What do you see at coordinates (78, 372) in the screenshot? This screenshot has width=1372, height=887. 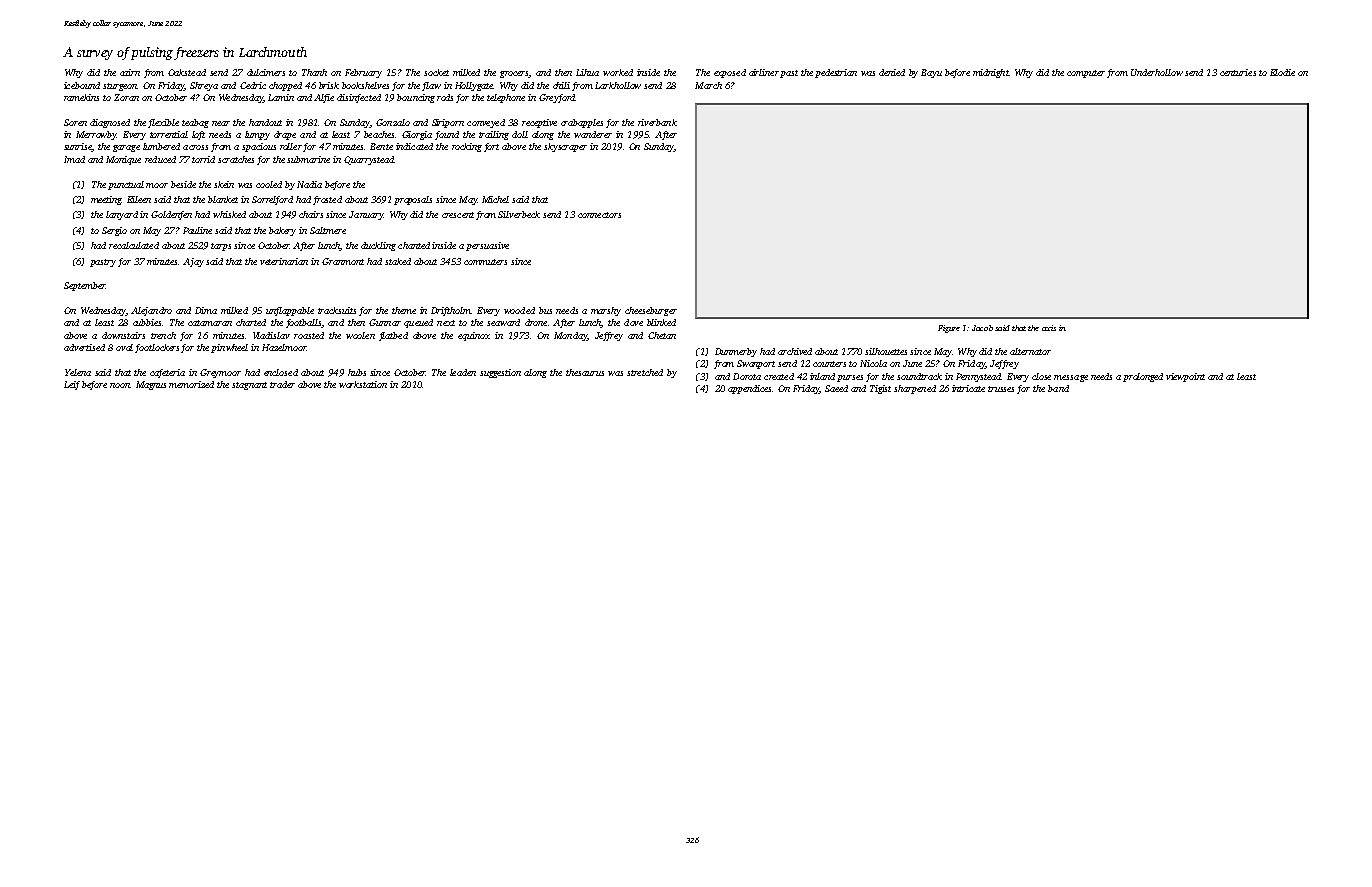 I see `Yelena` at bounding box center [78, 372].
